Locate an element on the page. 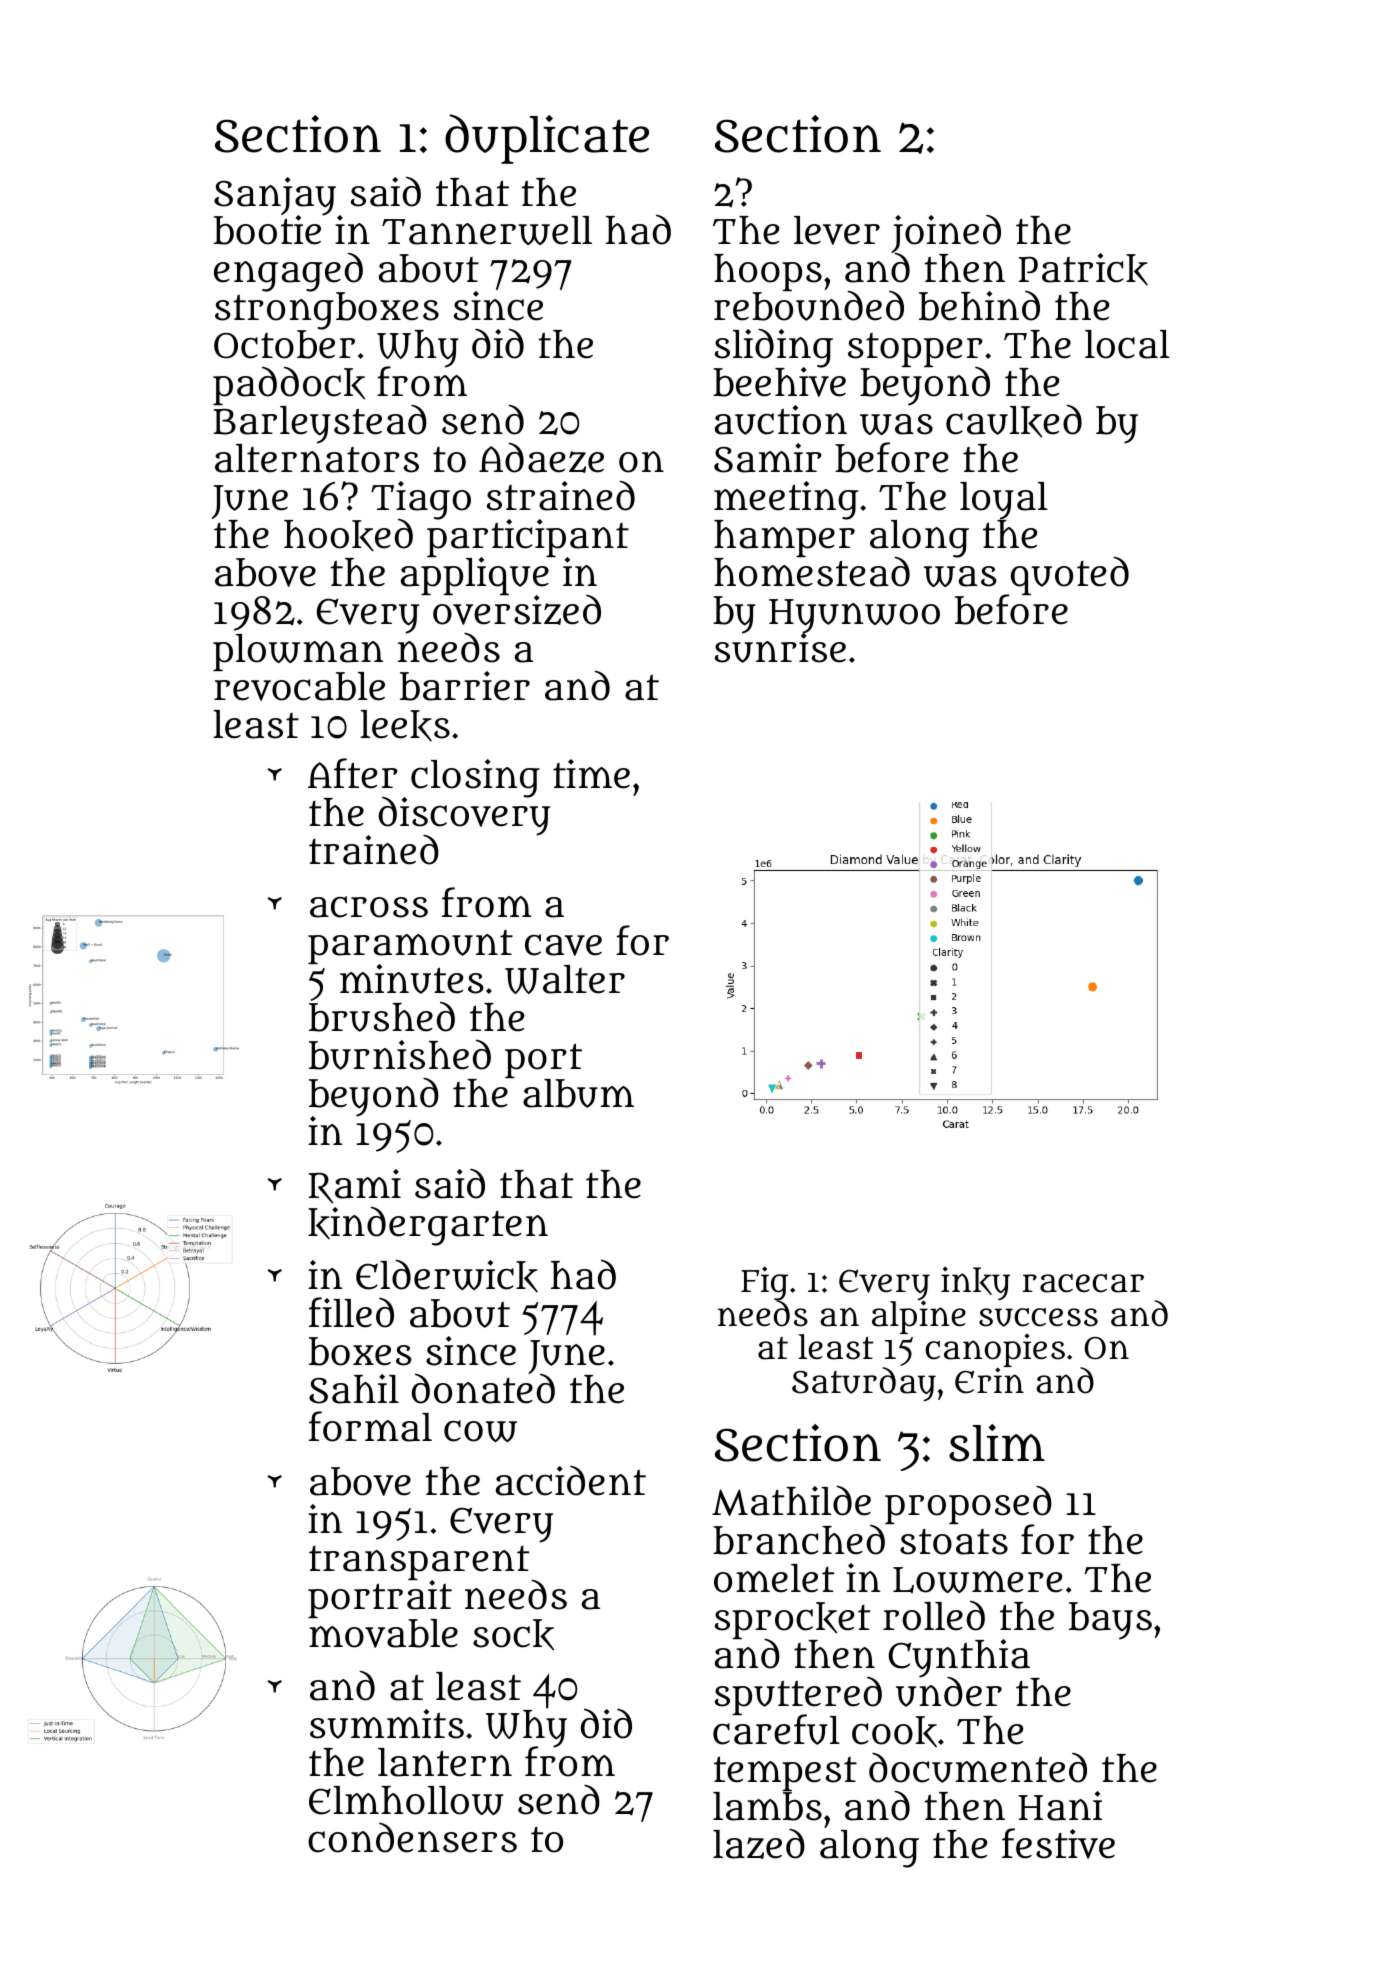 This page has height=1969, width=1386. condensers is located at coordinates (412, 1838).
